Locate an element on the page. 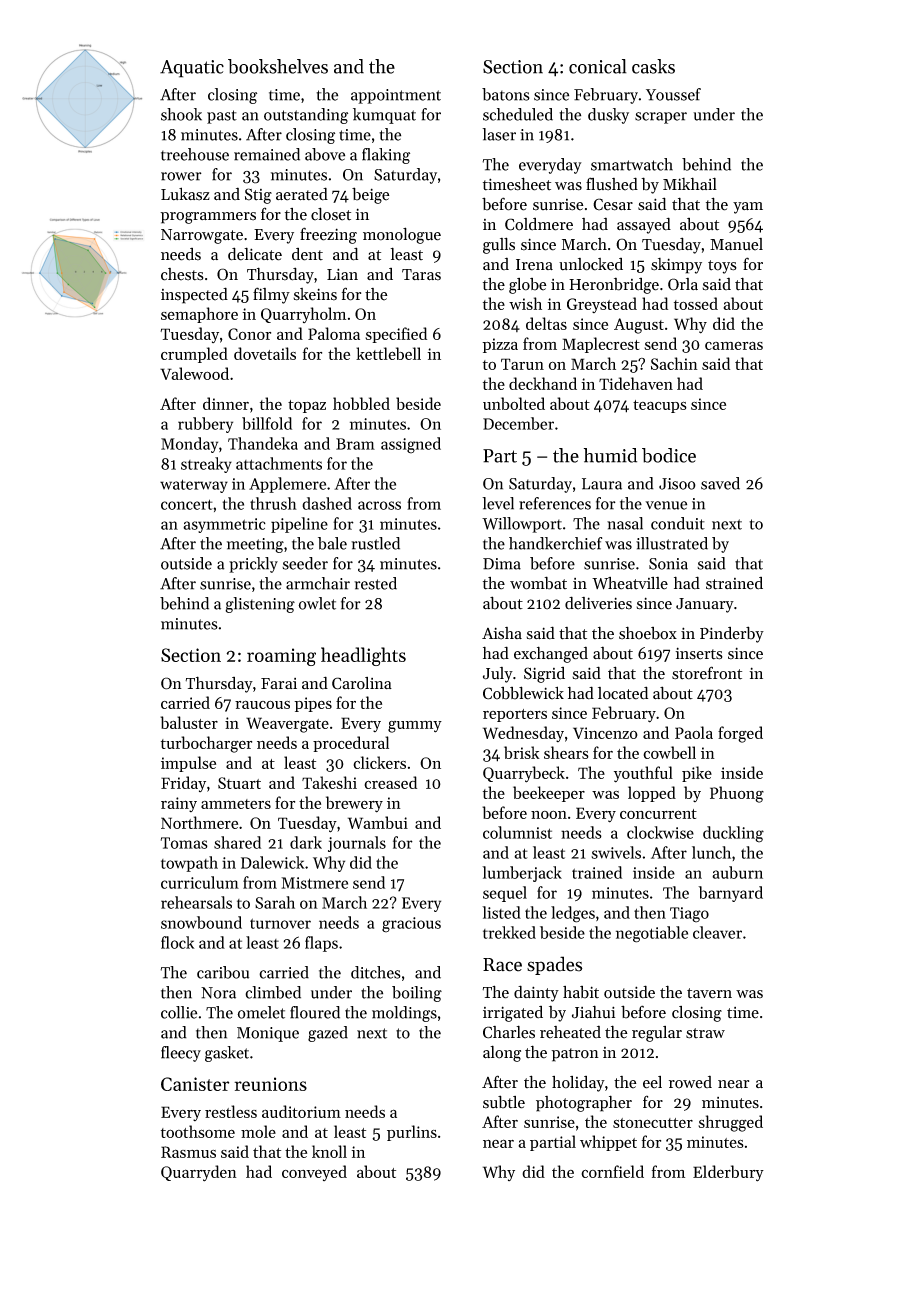 This page has height=1311, width=924. Aquatic is located at coordinates (192, 69).
